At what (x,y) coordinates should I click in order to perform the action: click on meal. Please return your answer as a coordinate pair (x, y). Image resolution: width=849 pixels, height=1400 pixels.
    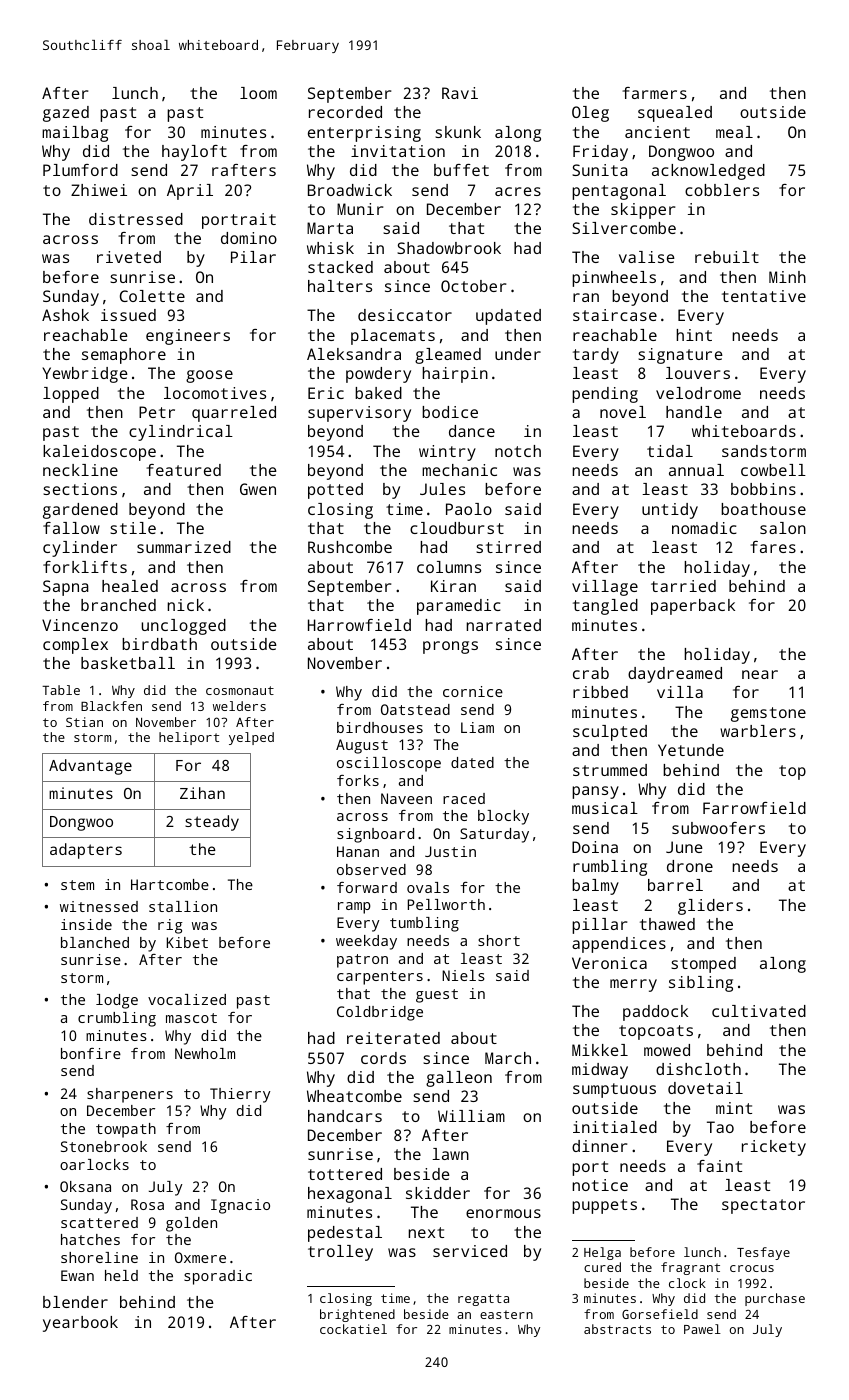
    Looking at the image, I should click on (734, 132).
